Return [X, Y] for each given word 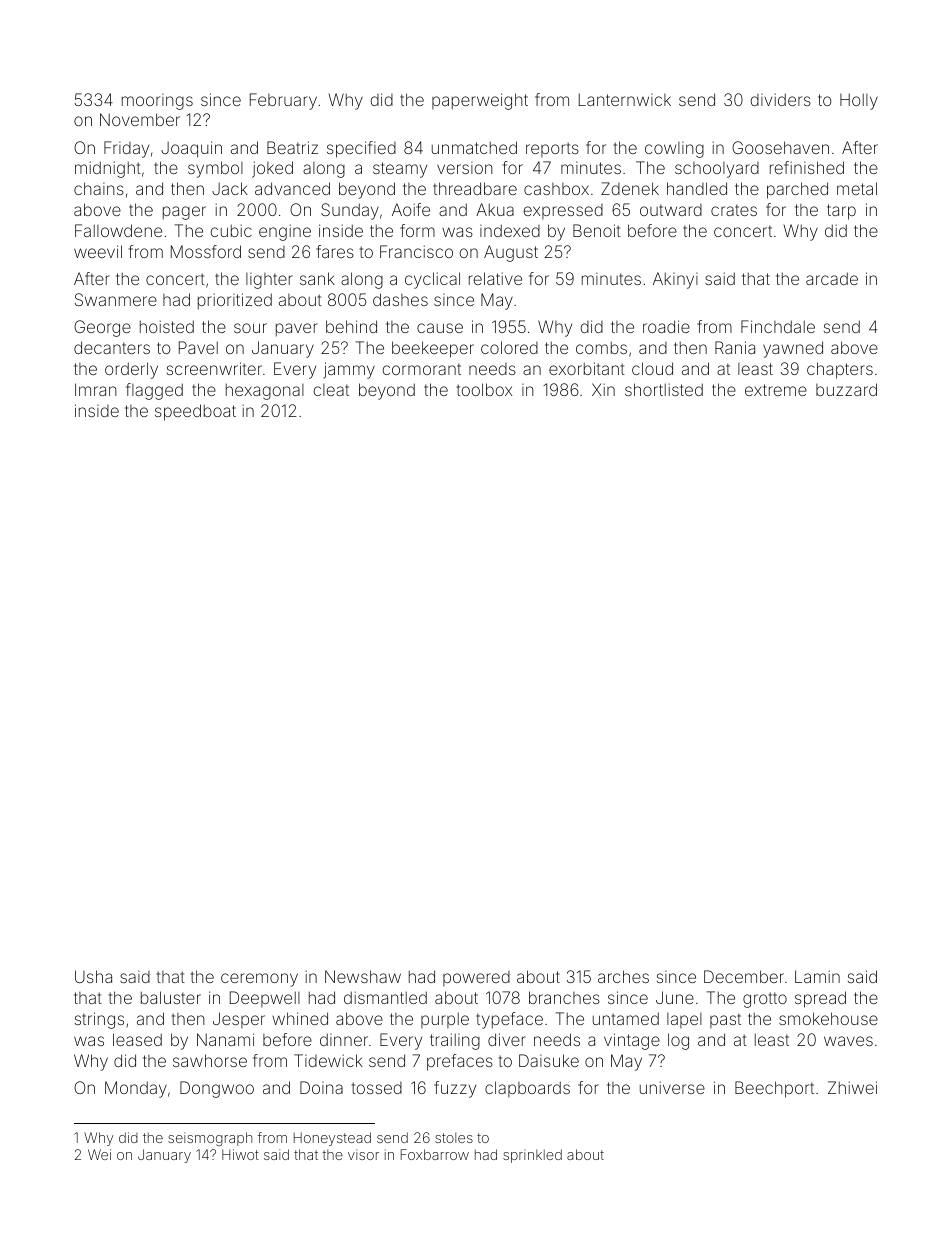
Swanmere [116, 299]
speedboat [195, 412]
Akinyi [675, 280]
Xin [603, 389]
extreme [776, 390]
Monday [136, 1089]
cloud [652, 368]
